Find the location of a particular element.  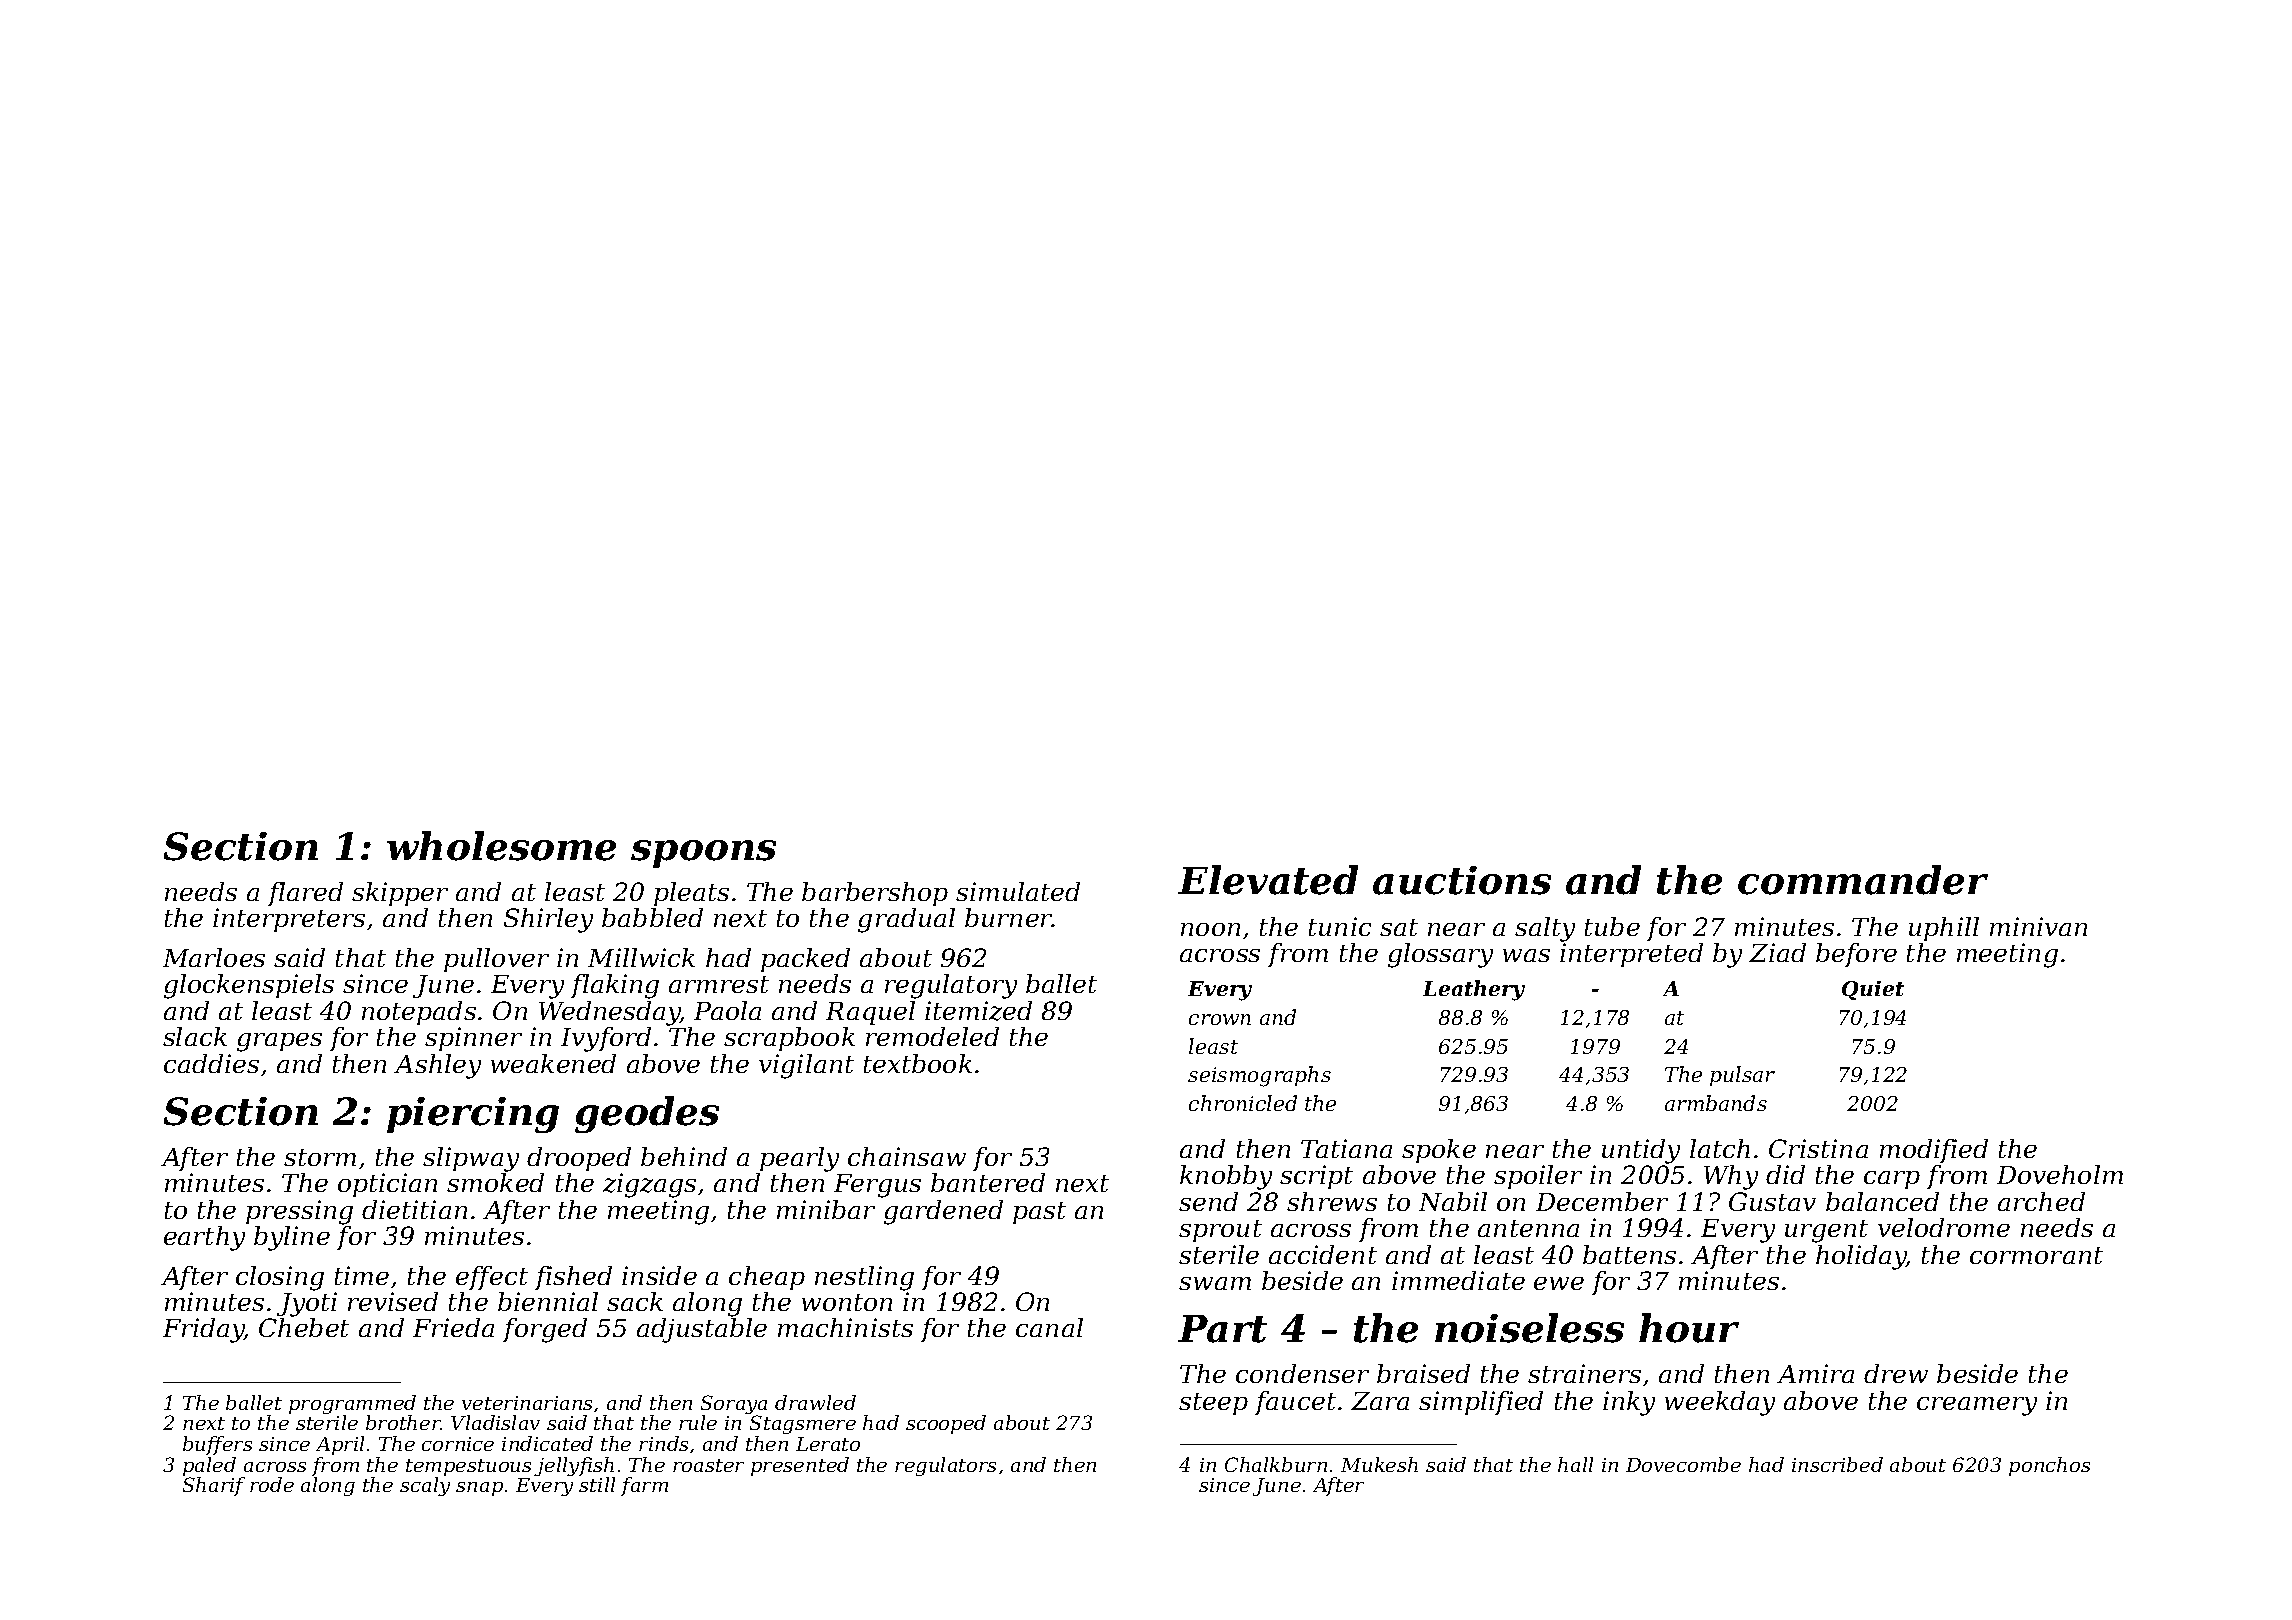

commander is located at coordinates (1863, 880).
